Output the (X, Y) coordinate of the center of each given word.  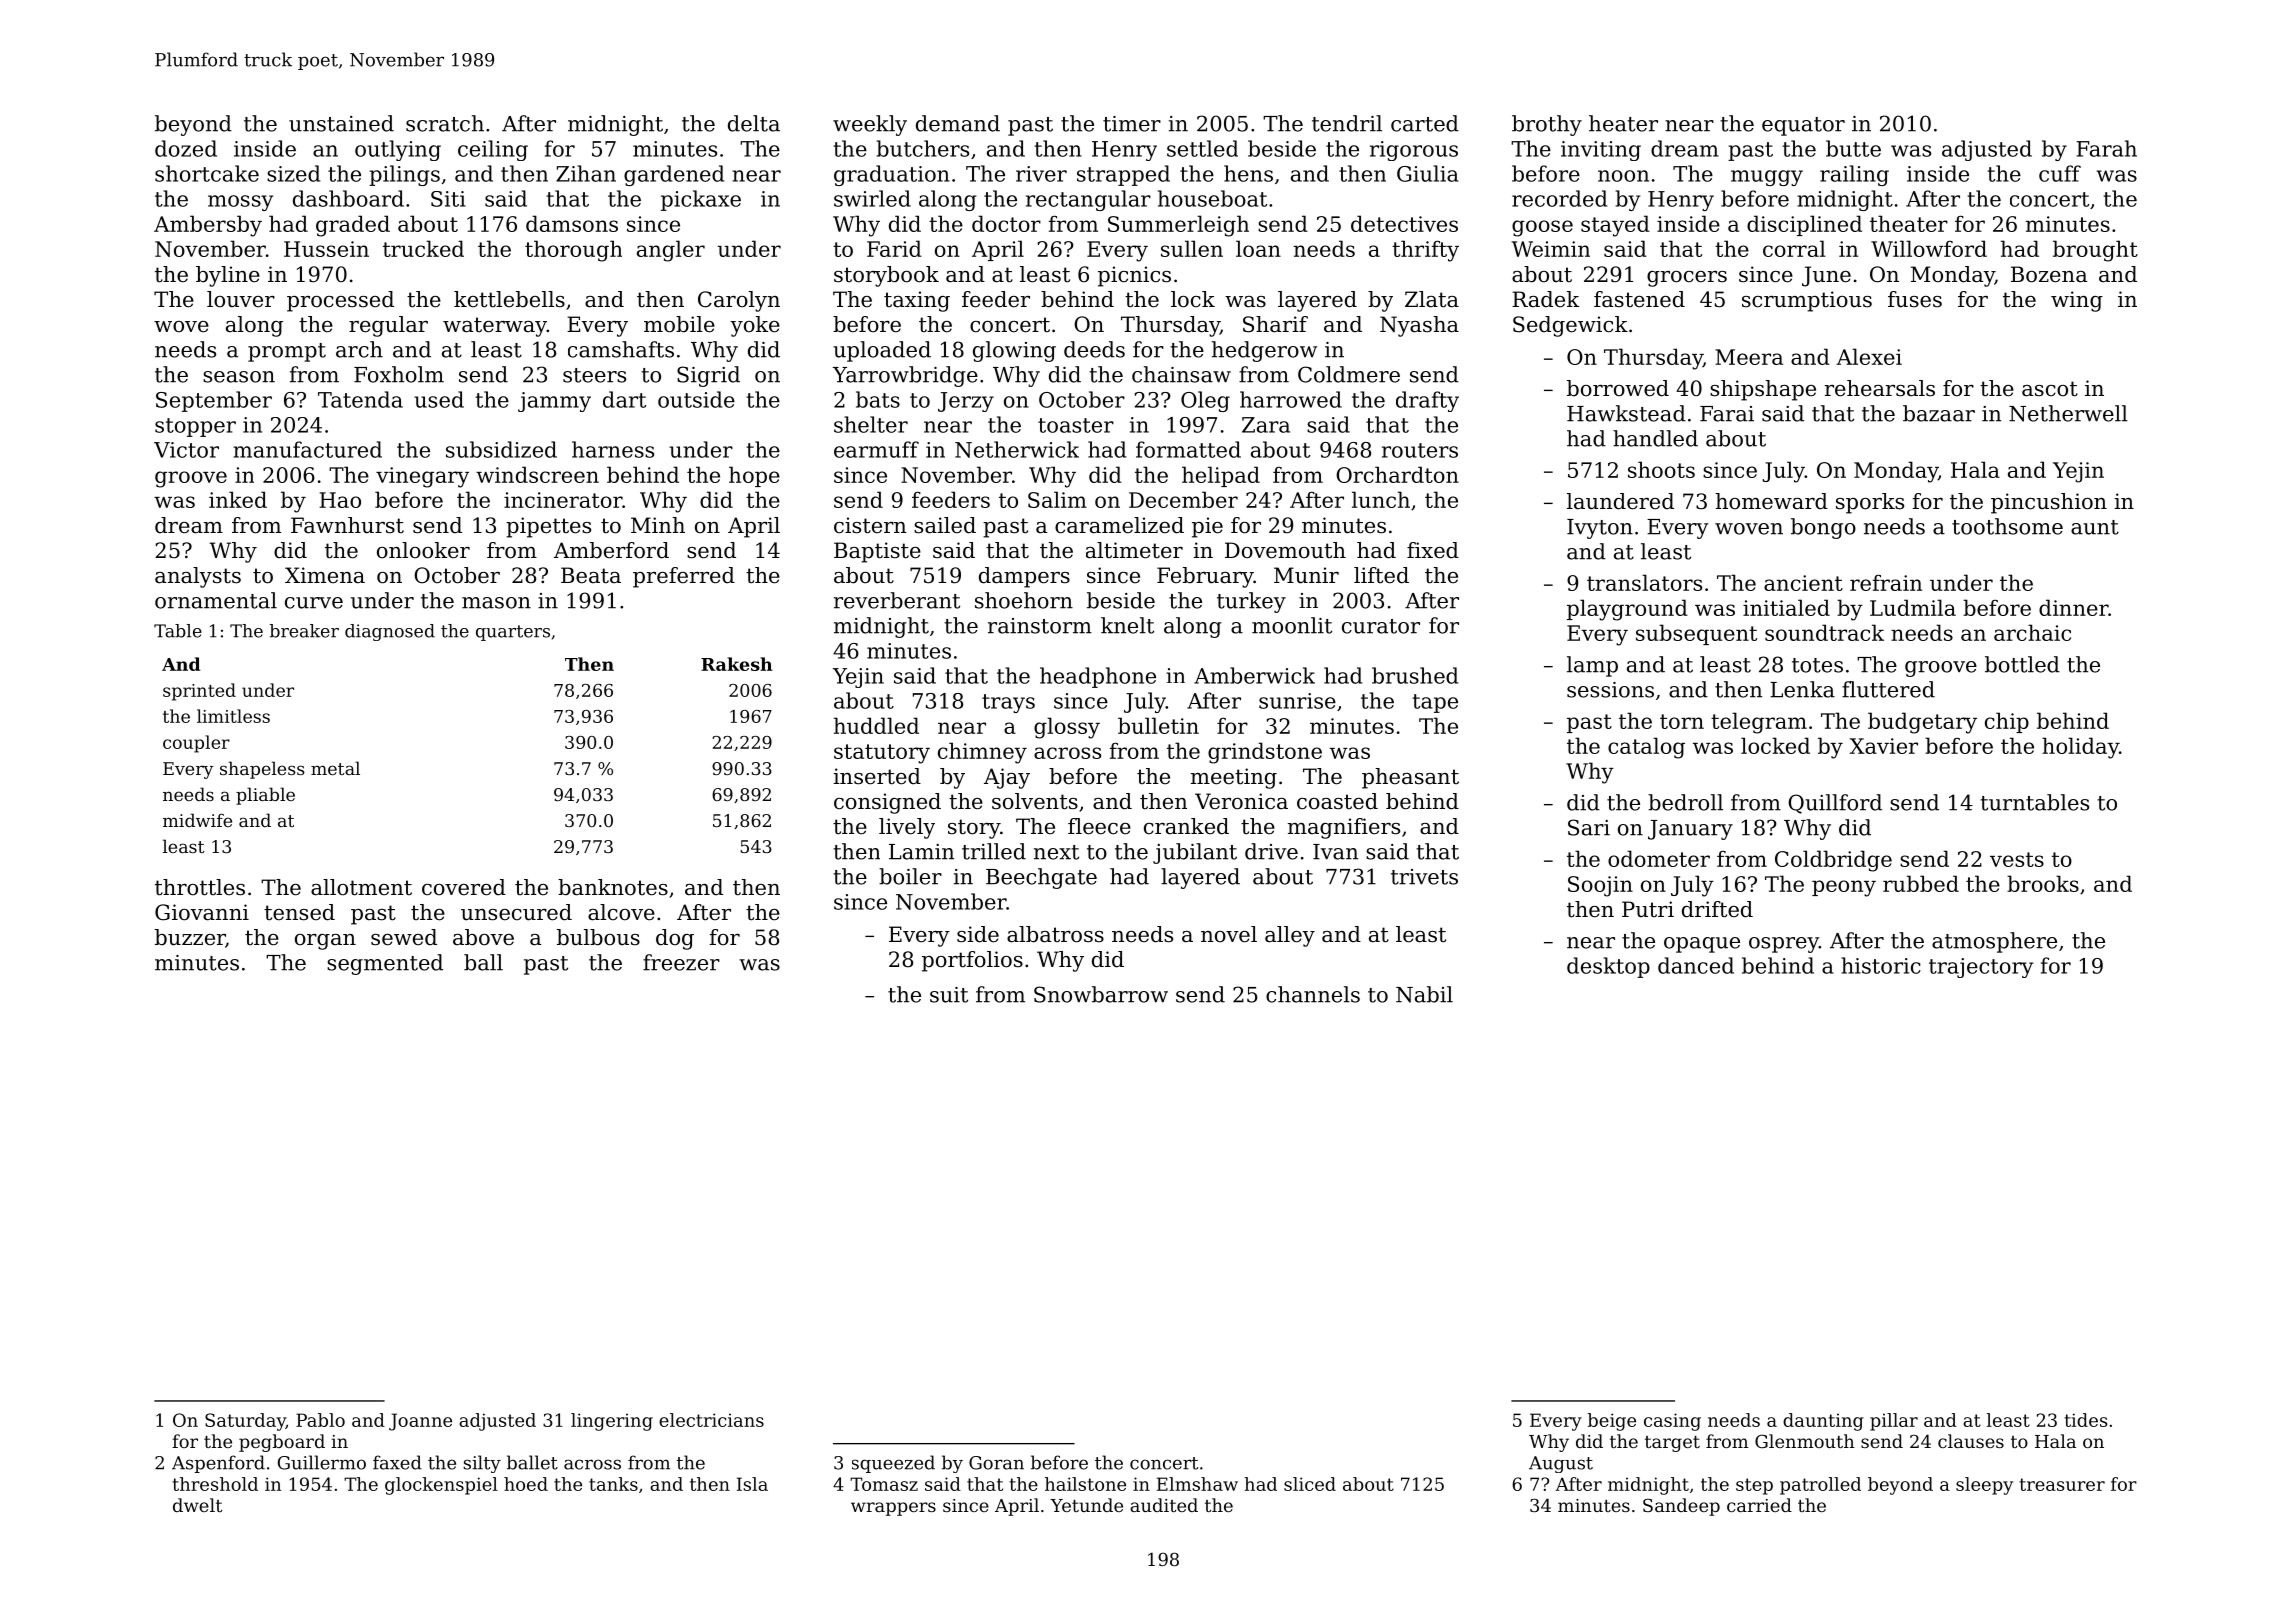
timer (1132, 124)
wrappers (893, 1509)
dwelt (197, 1505)
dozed (186, 148)
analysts (198, 577)
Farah (2106, 148)
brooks (2043, 883)
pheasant (1410, 778)
